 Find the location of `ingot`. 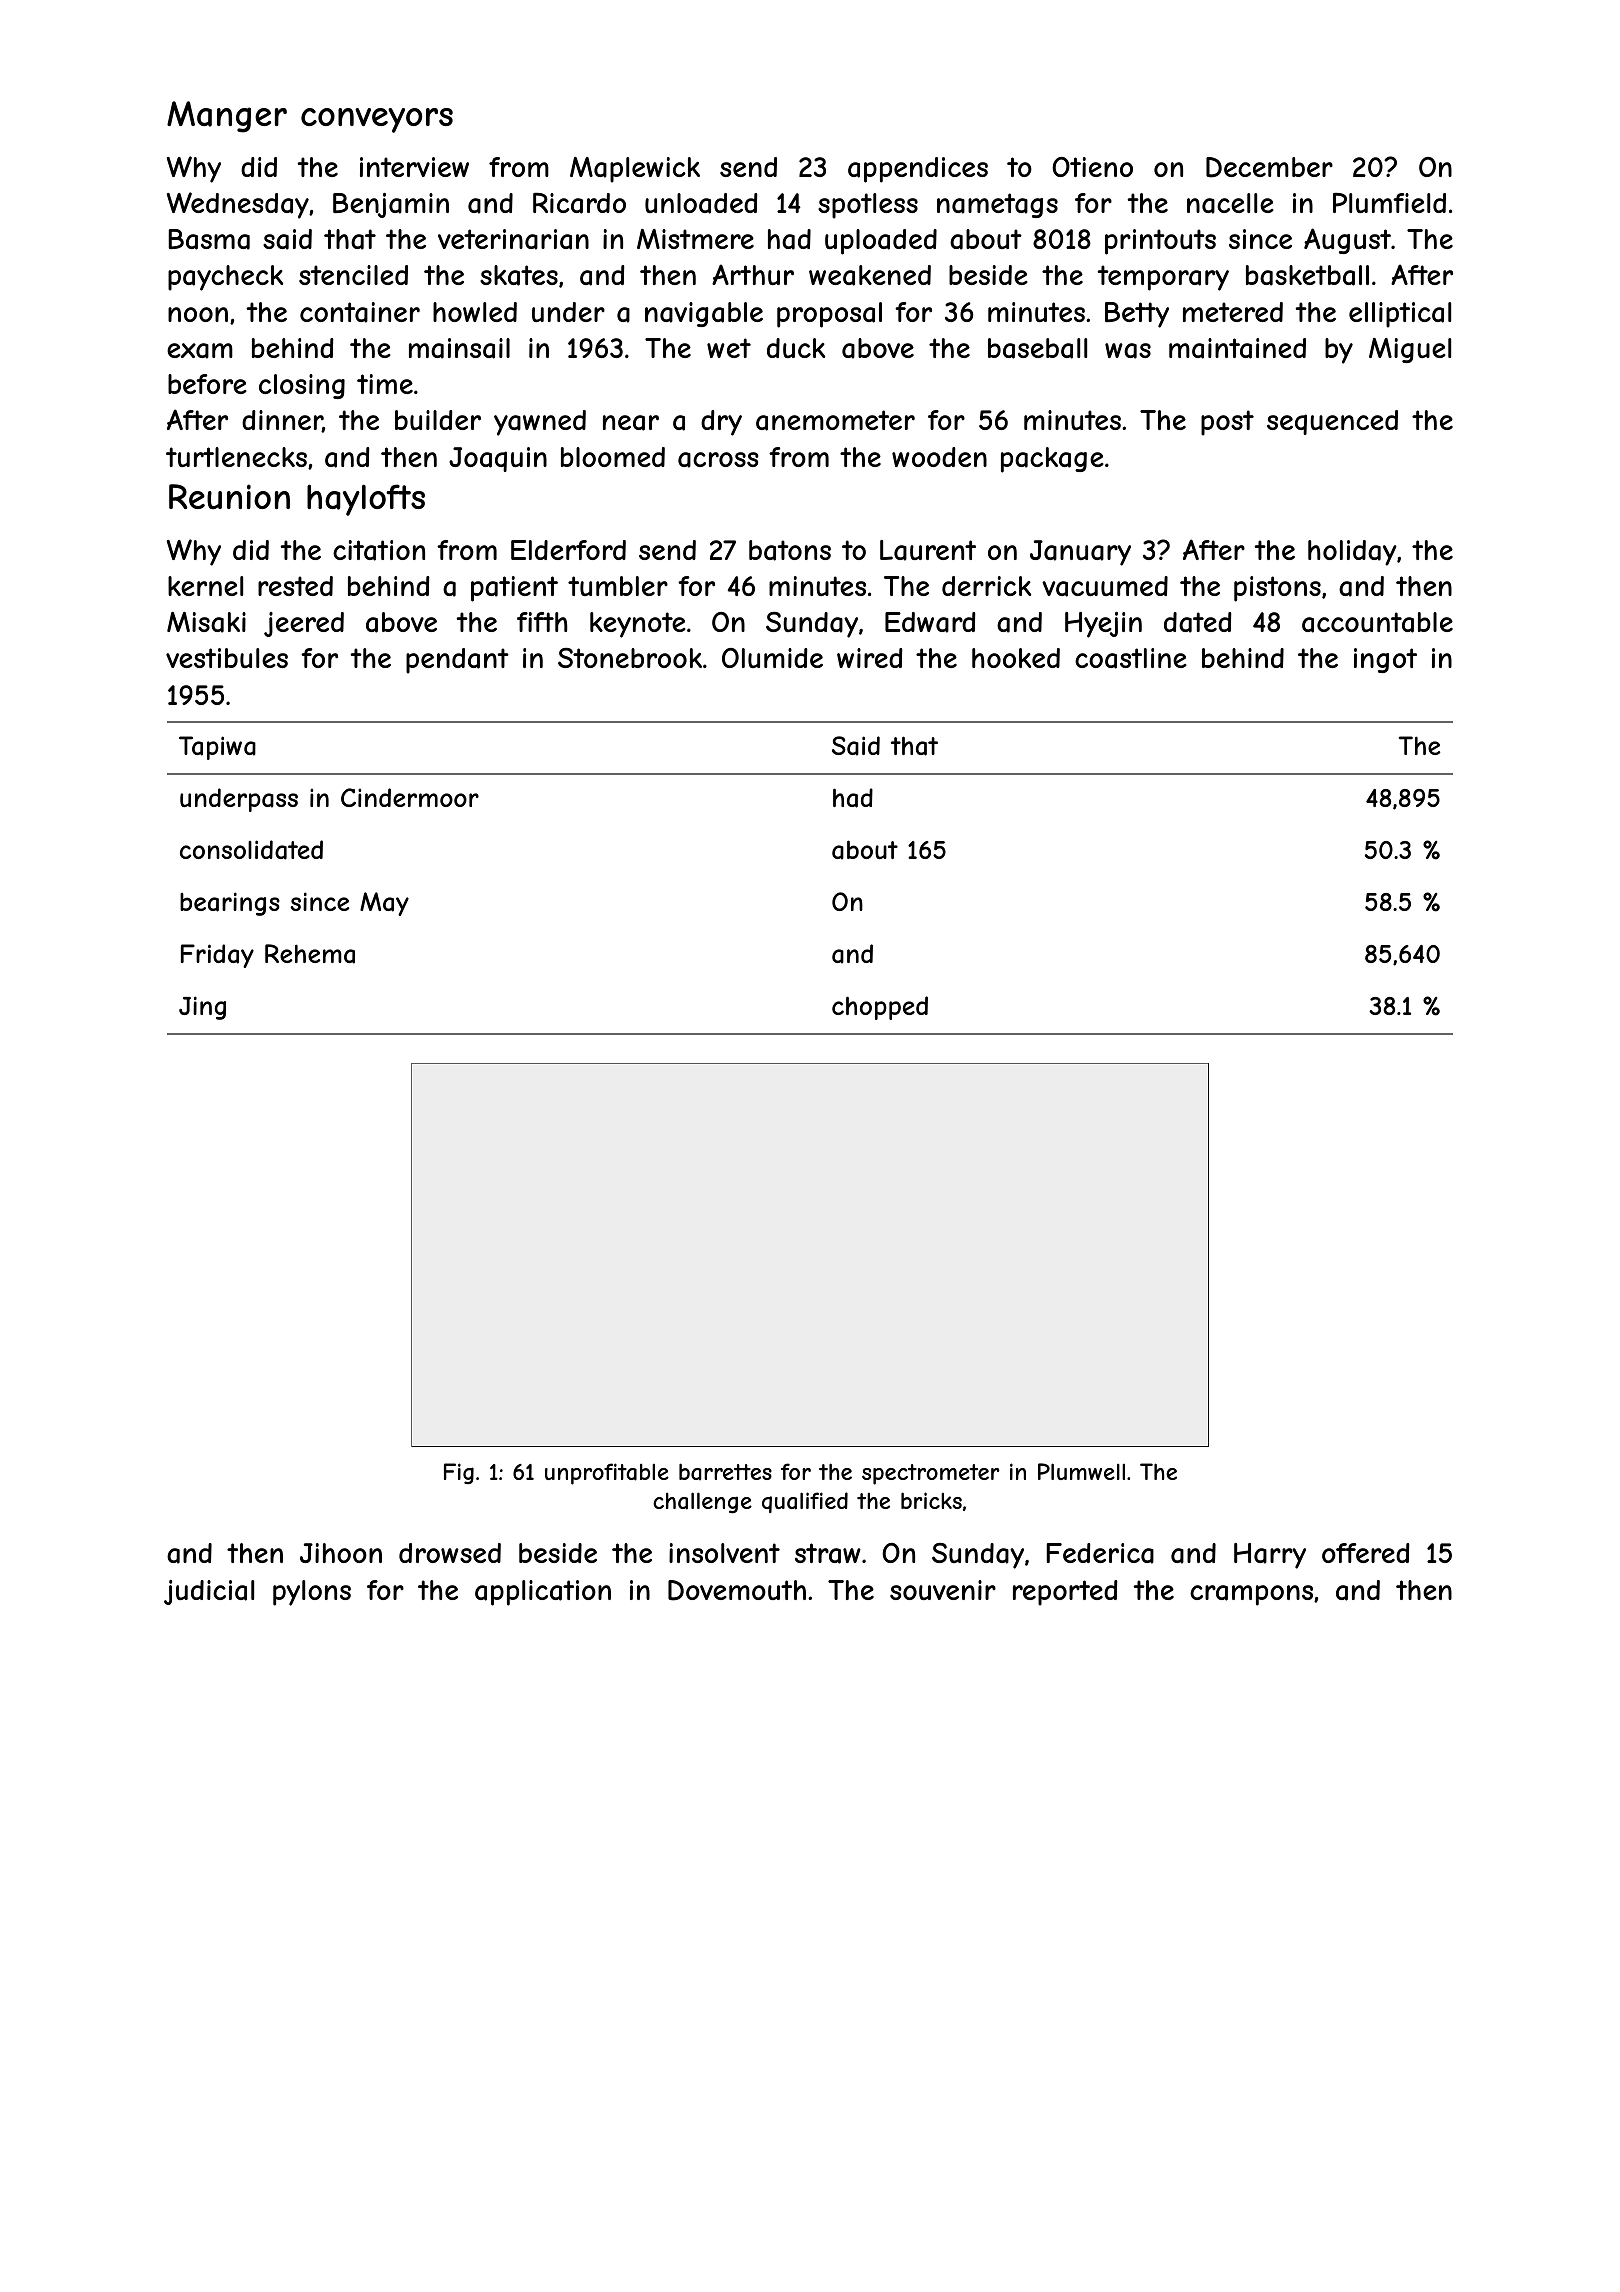

ingot is located at coordinates (1385, 660).
